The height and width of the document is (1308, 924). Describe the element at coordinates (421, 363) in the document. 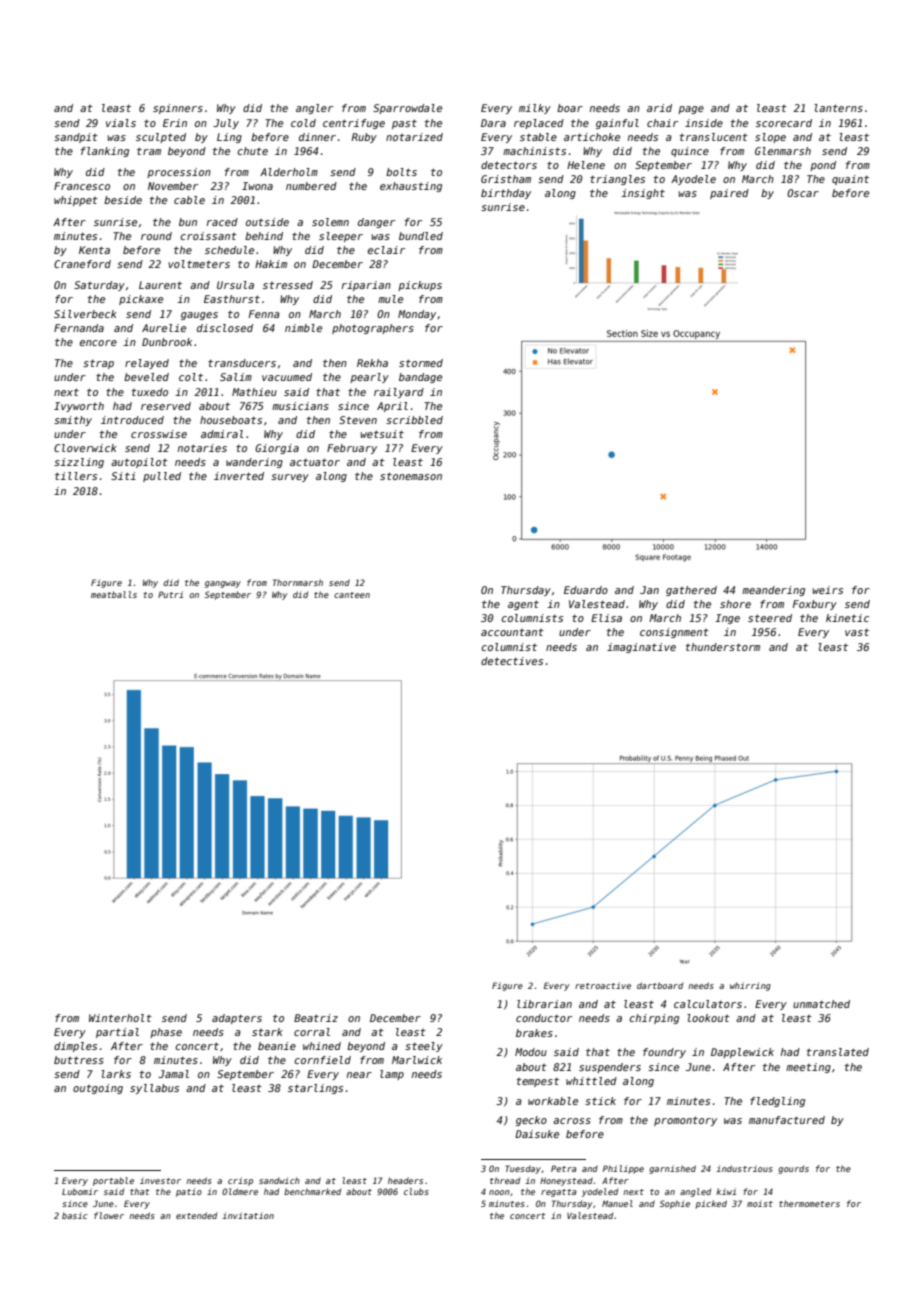

I see `stormed` at that location.
